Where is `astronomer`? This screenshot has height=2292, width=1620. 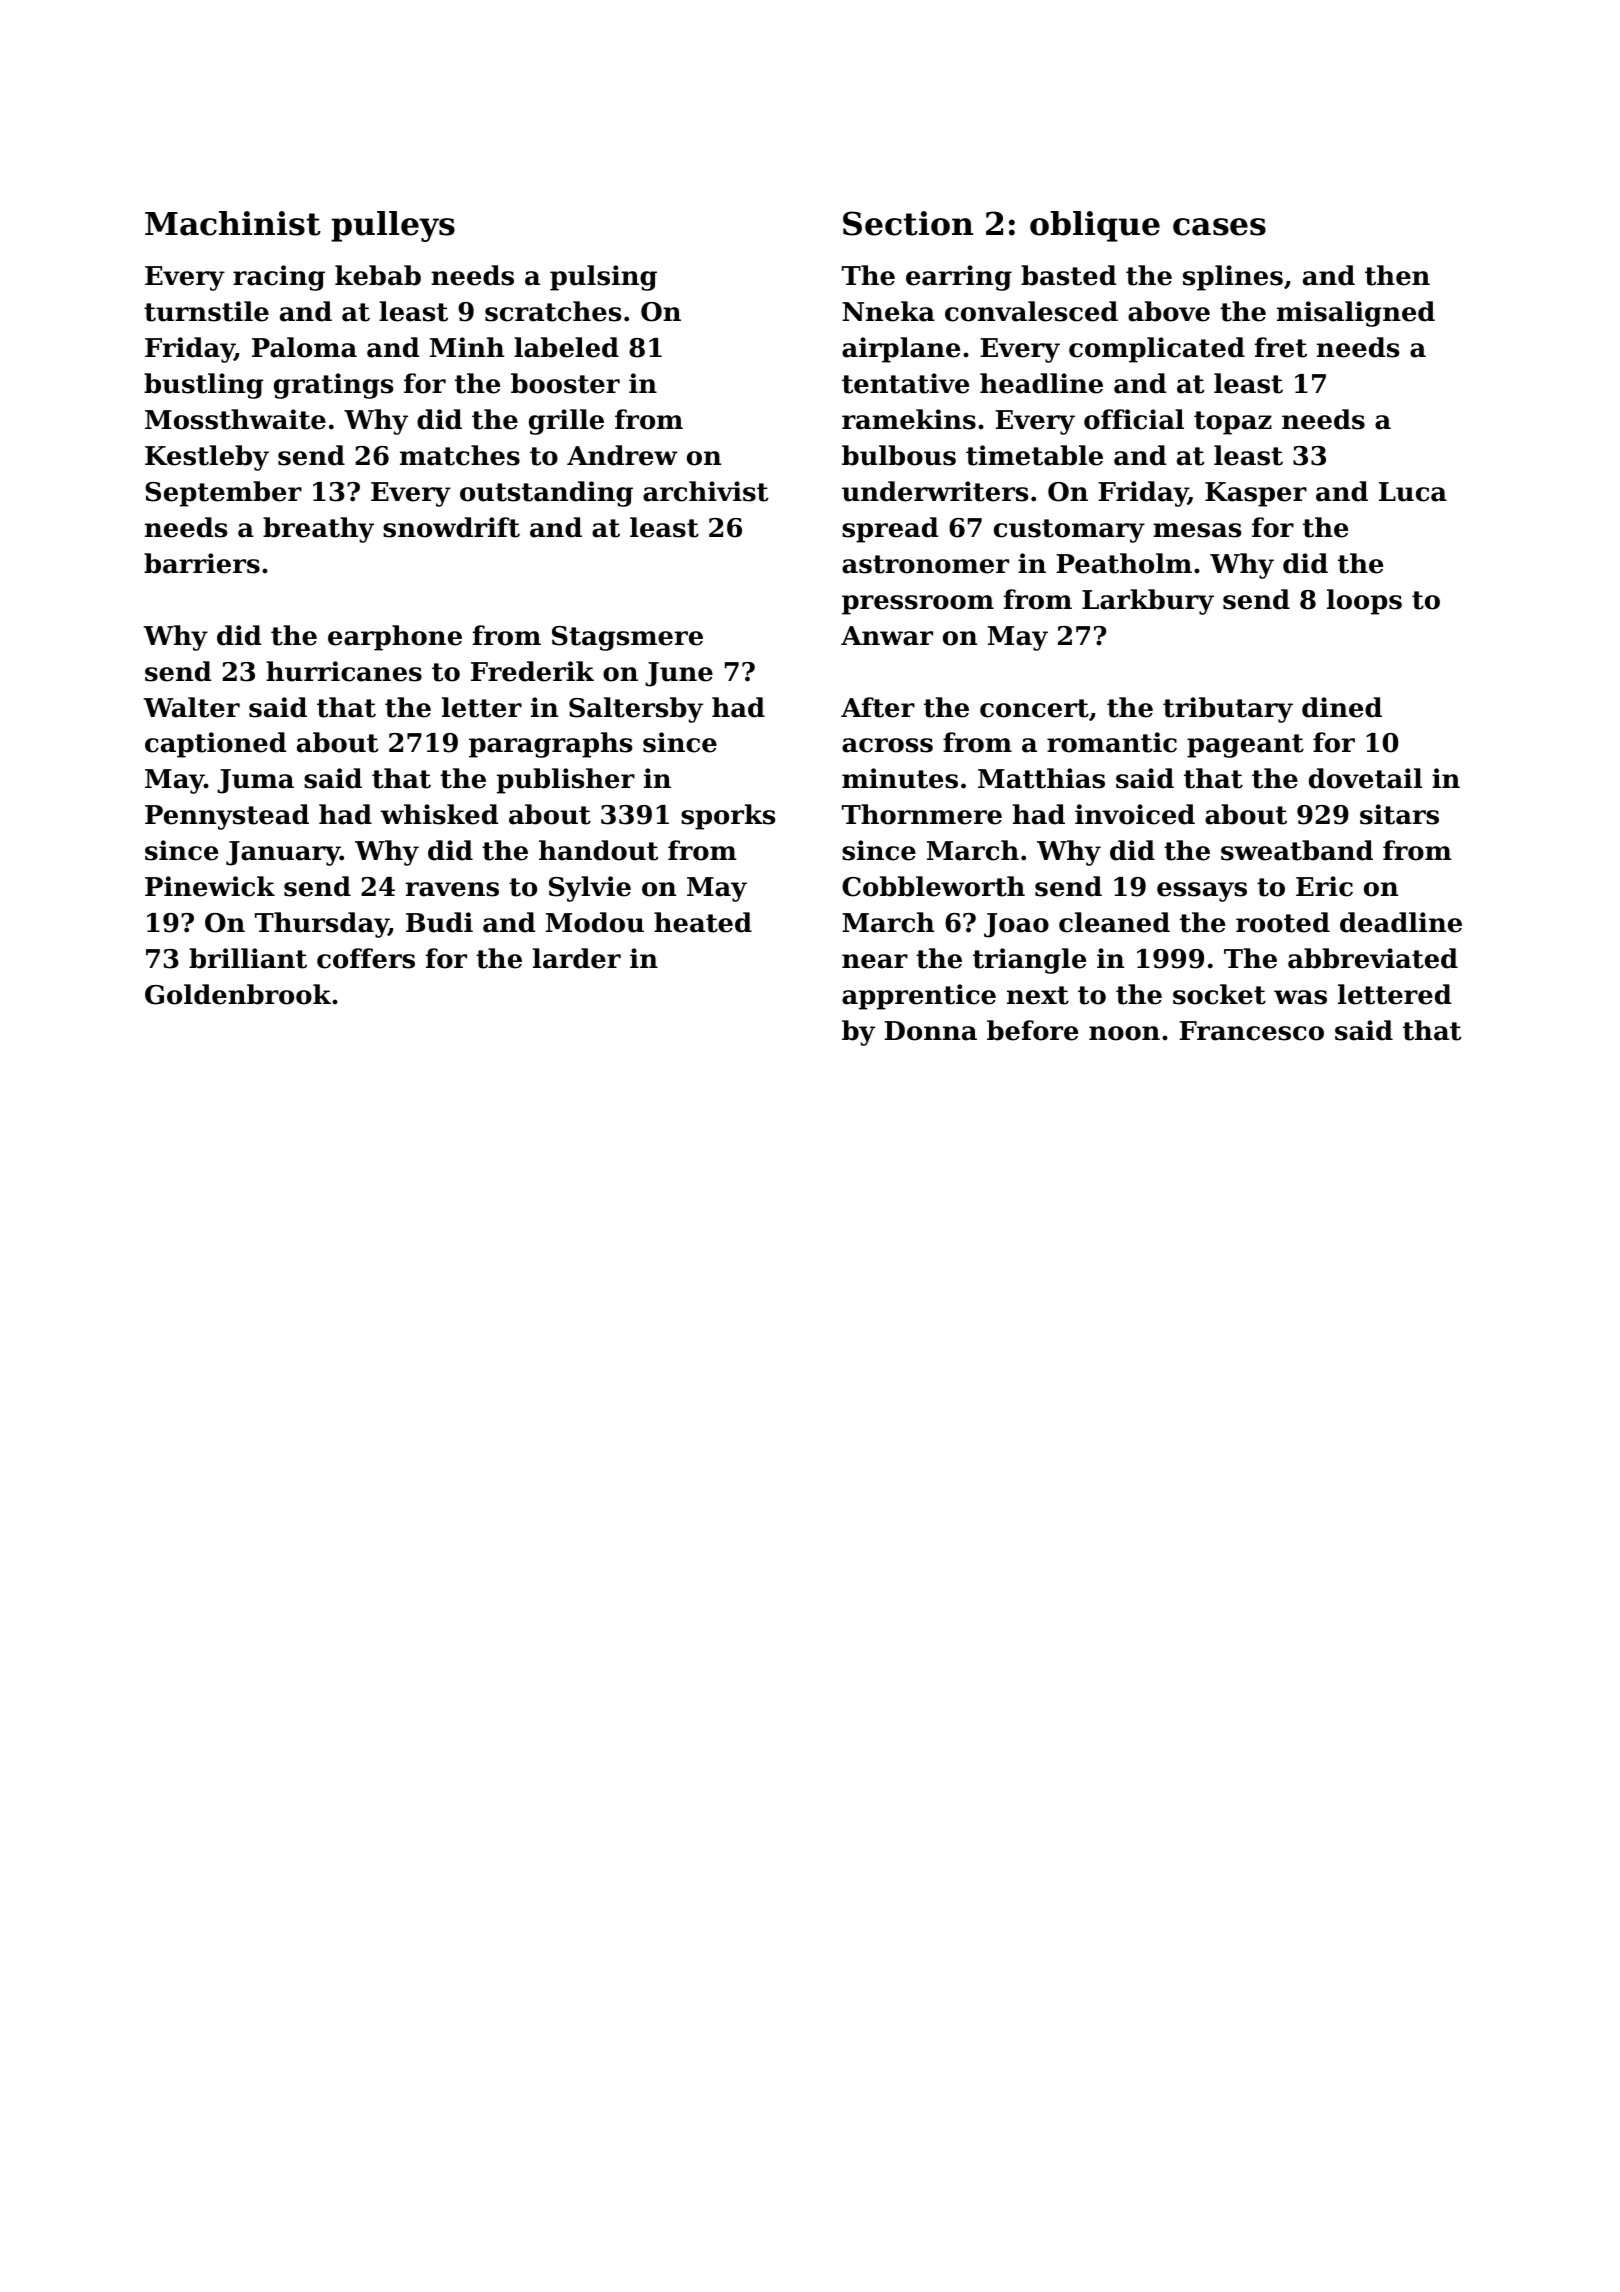
astronomer is located at coordinates (925, 564).
